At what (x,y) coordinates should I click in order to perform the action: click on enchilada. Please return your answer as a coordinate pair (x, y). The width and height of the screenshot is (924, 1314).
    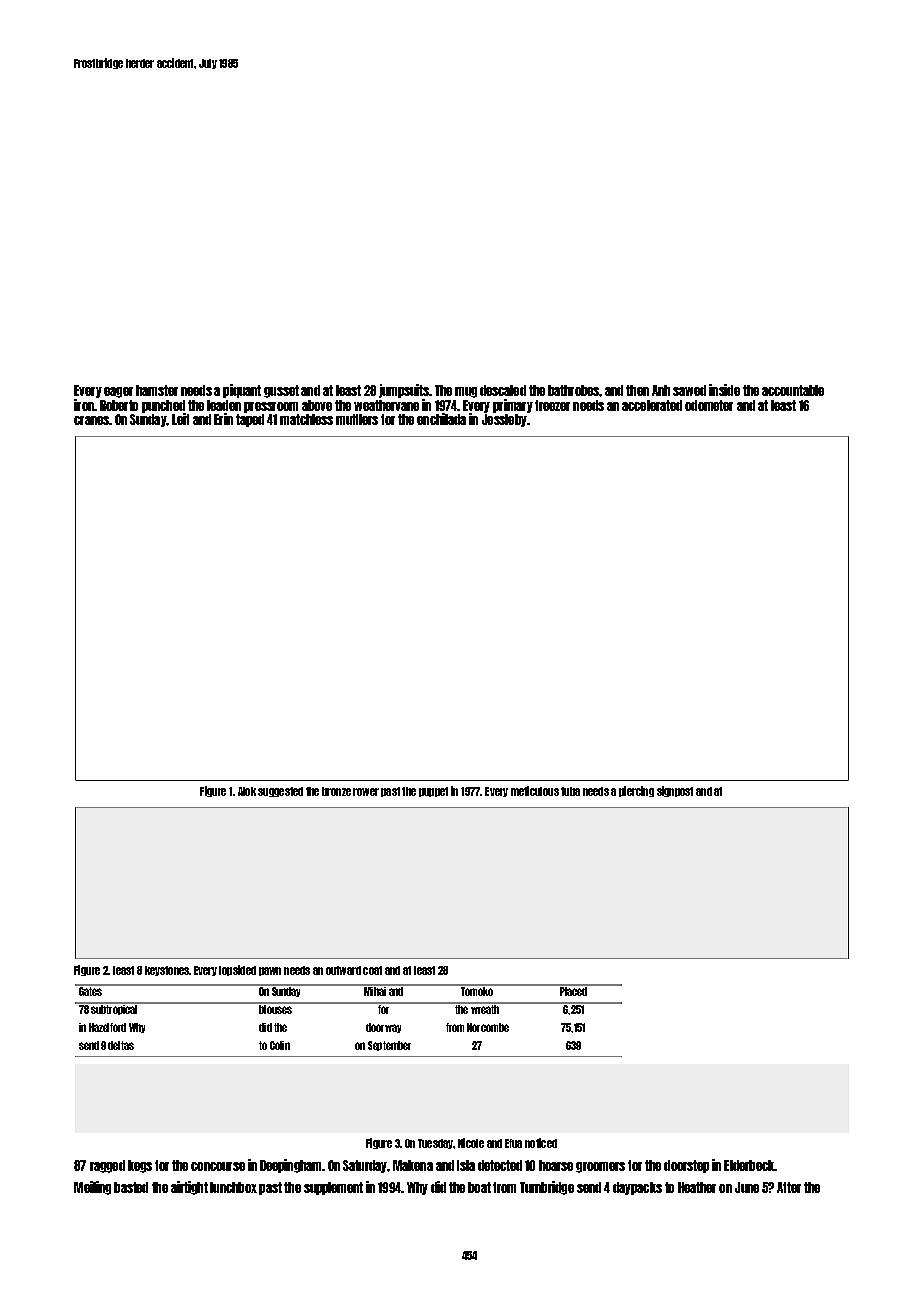
    Looking at the image, I should click on (441, 419).
